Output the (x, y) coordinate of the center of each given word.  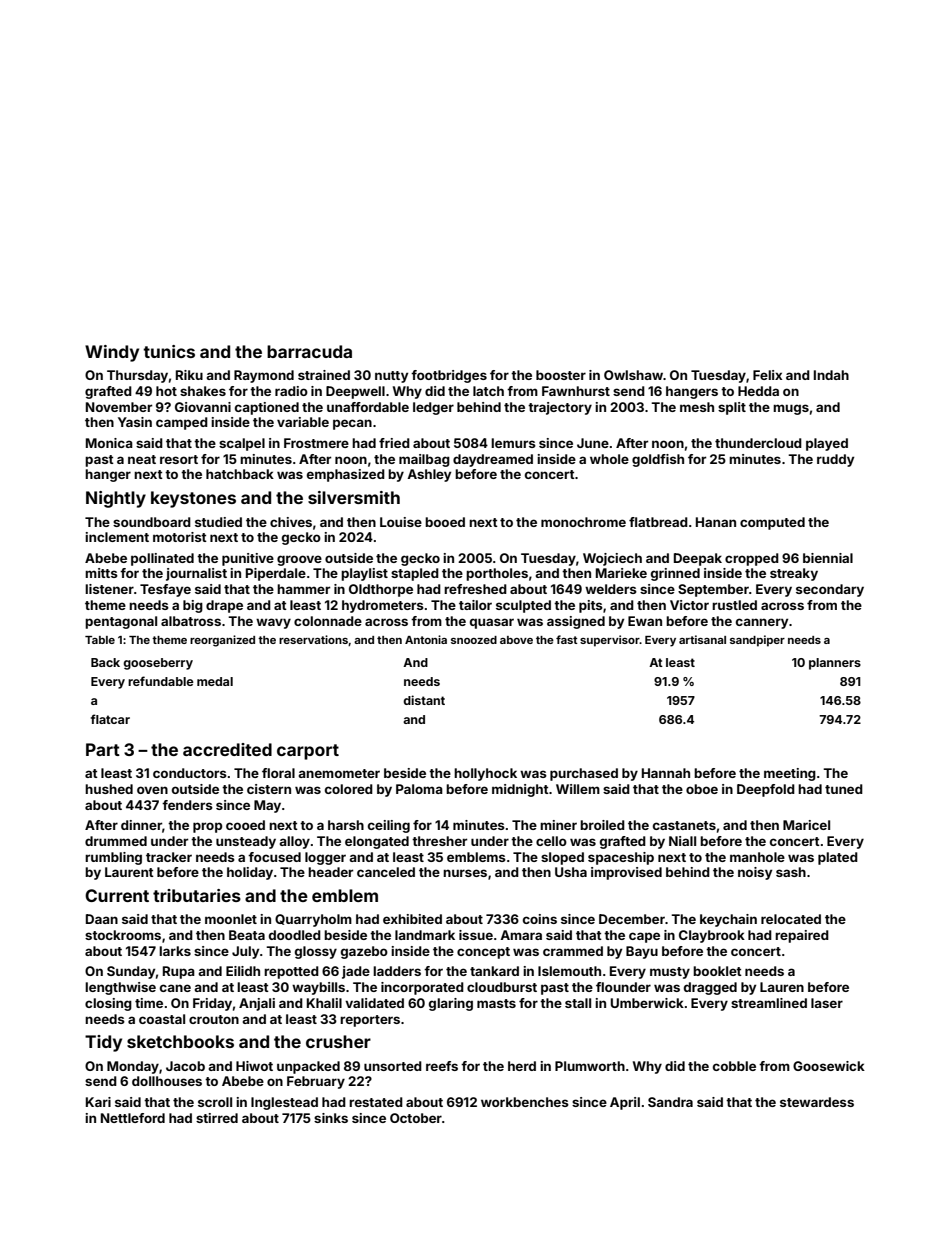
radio (291, 391)
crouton (214, 1019)
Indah (831, 375)
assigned (576, 622)
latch (488, 391)
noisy (755, 873)
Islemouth (569, 971)
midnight (520, 790)
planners (835, 664)
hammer (303, 589)
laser (827, 1003)
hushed (109, 789)
